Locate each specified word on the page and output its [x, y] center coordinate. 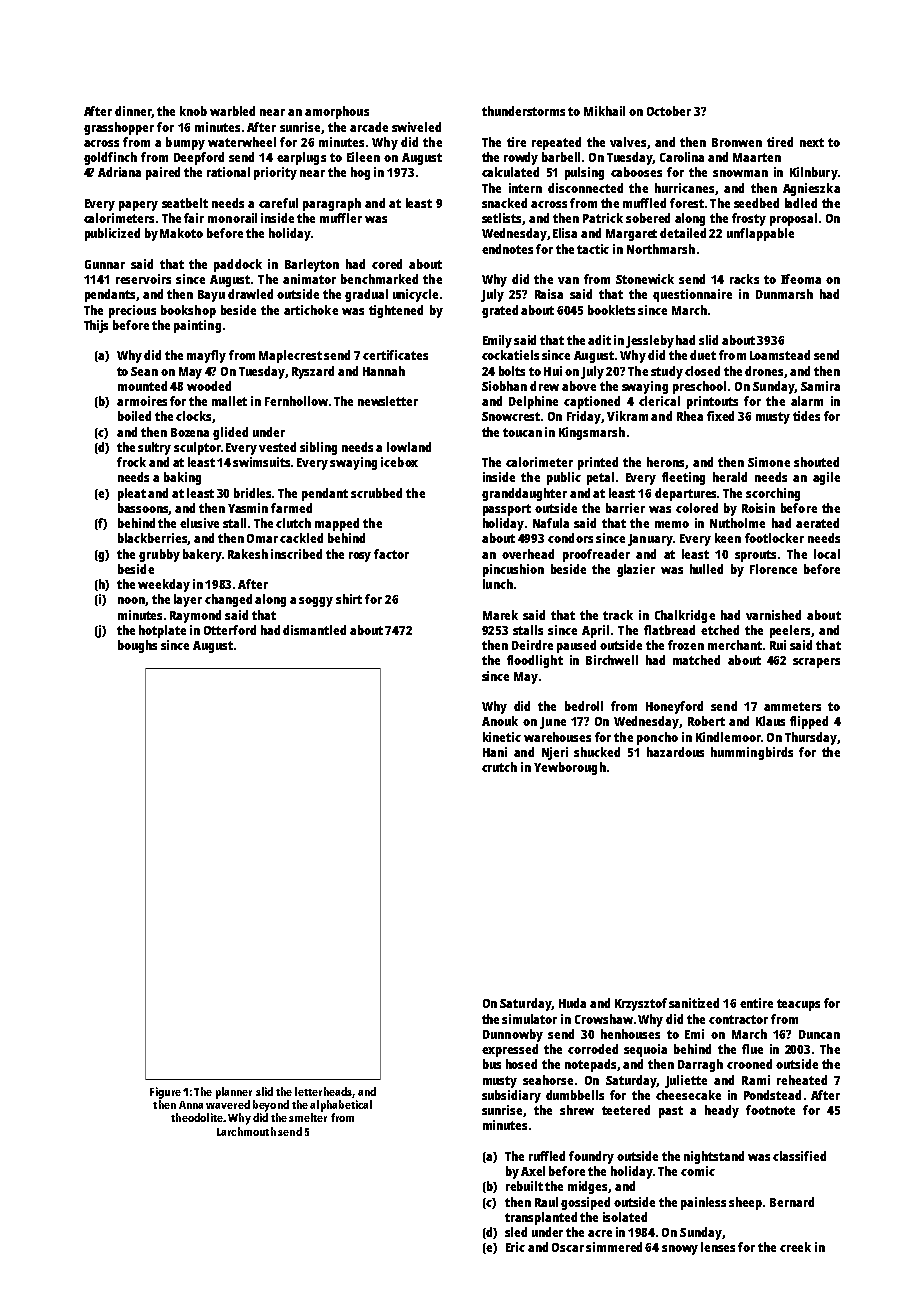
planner [234, 1093]
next [812, 142]
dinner [133, 112]
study [667, 372]
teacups [798, 1005]
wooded [209, 386]
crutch [499, 767]
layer [188, 600]
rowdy [521, 158]
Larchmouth [246, 1131]
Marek [500, 615]
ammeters [792, 706]
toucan [522, 432]
